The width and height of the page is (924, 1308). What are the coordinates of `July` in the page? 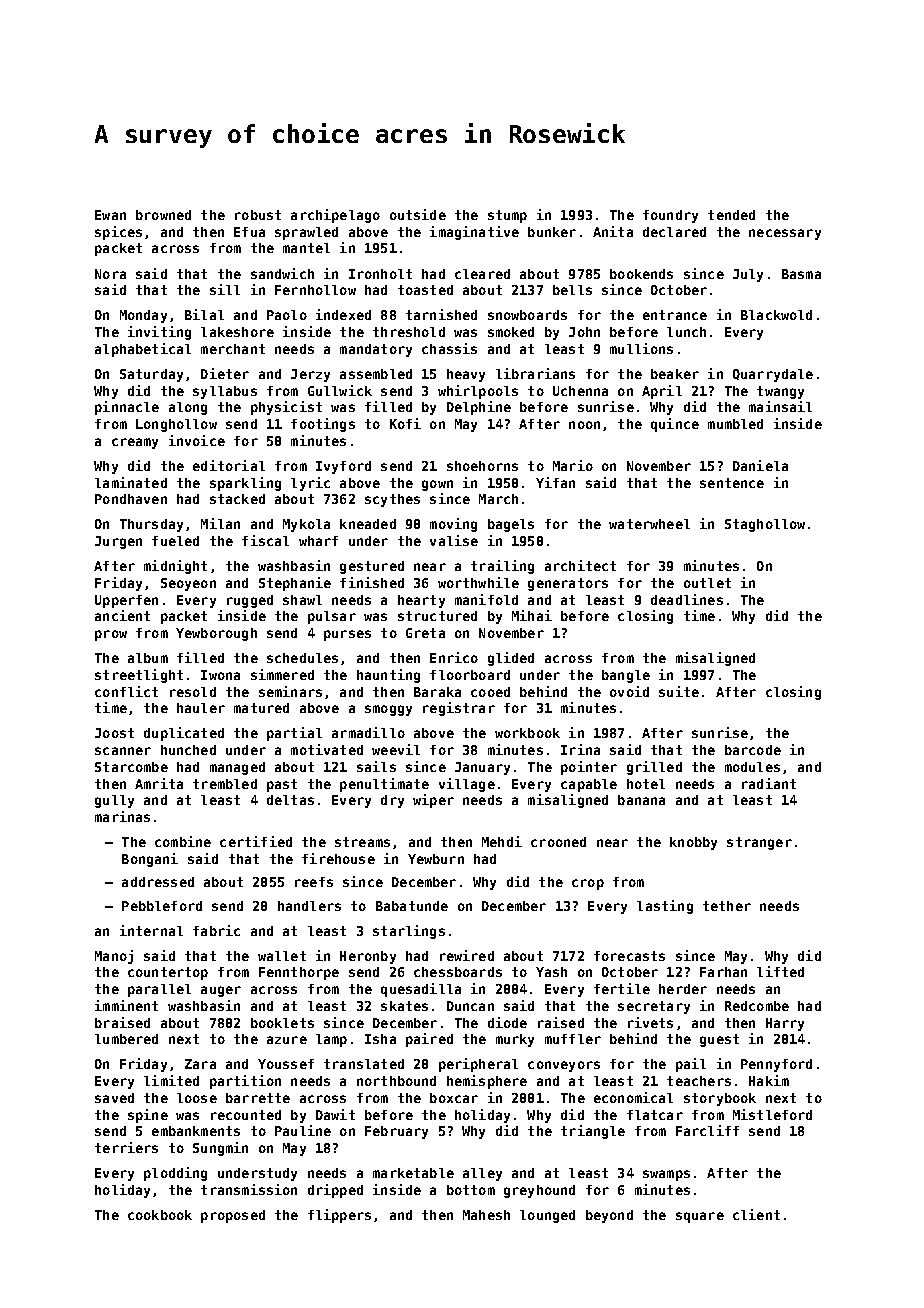 It's located at (748, 275).
